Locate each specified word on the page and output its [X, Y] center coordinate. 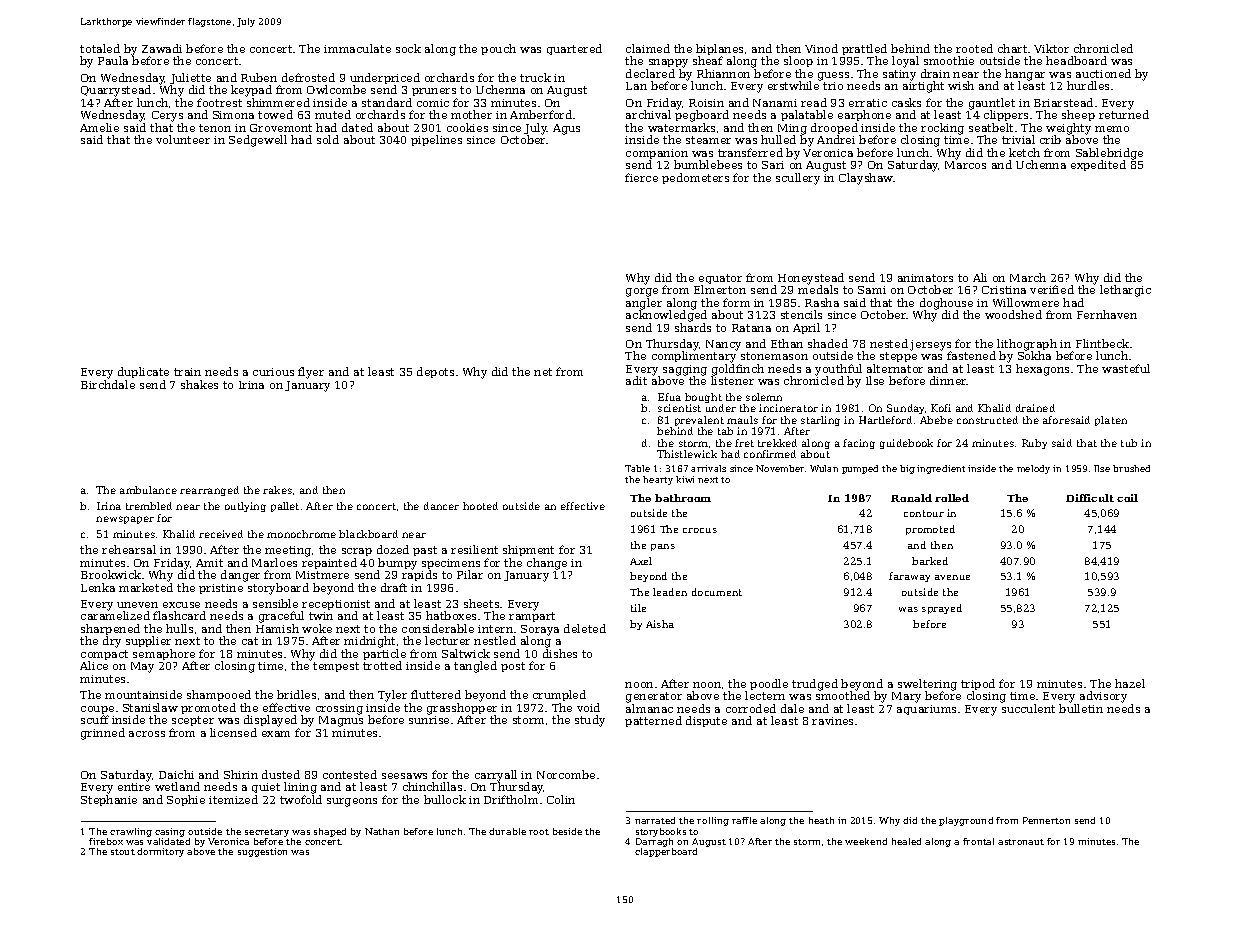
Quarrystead [116, 91]
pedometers [695, 178]
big [907, 469]
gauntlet [992, 104]
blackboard [368, 534]
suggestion [262, 852]
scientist [679, 408]
